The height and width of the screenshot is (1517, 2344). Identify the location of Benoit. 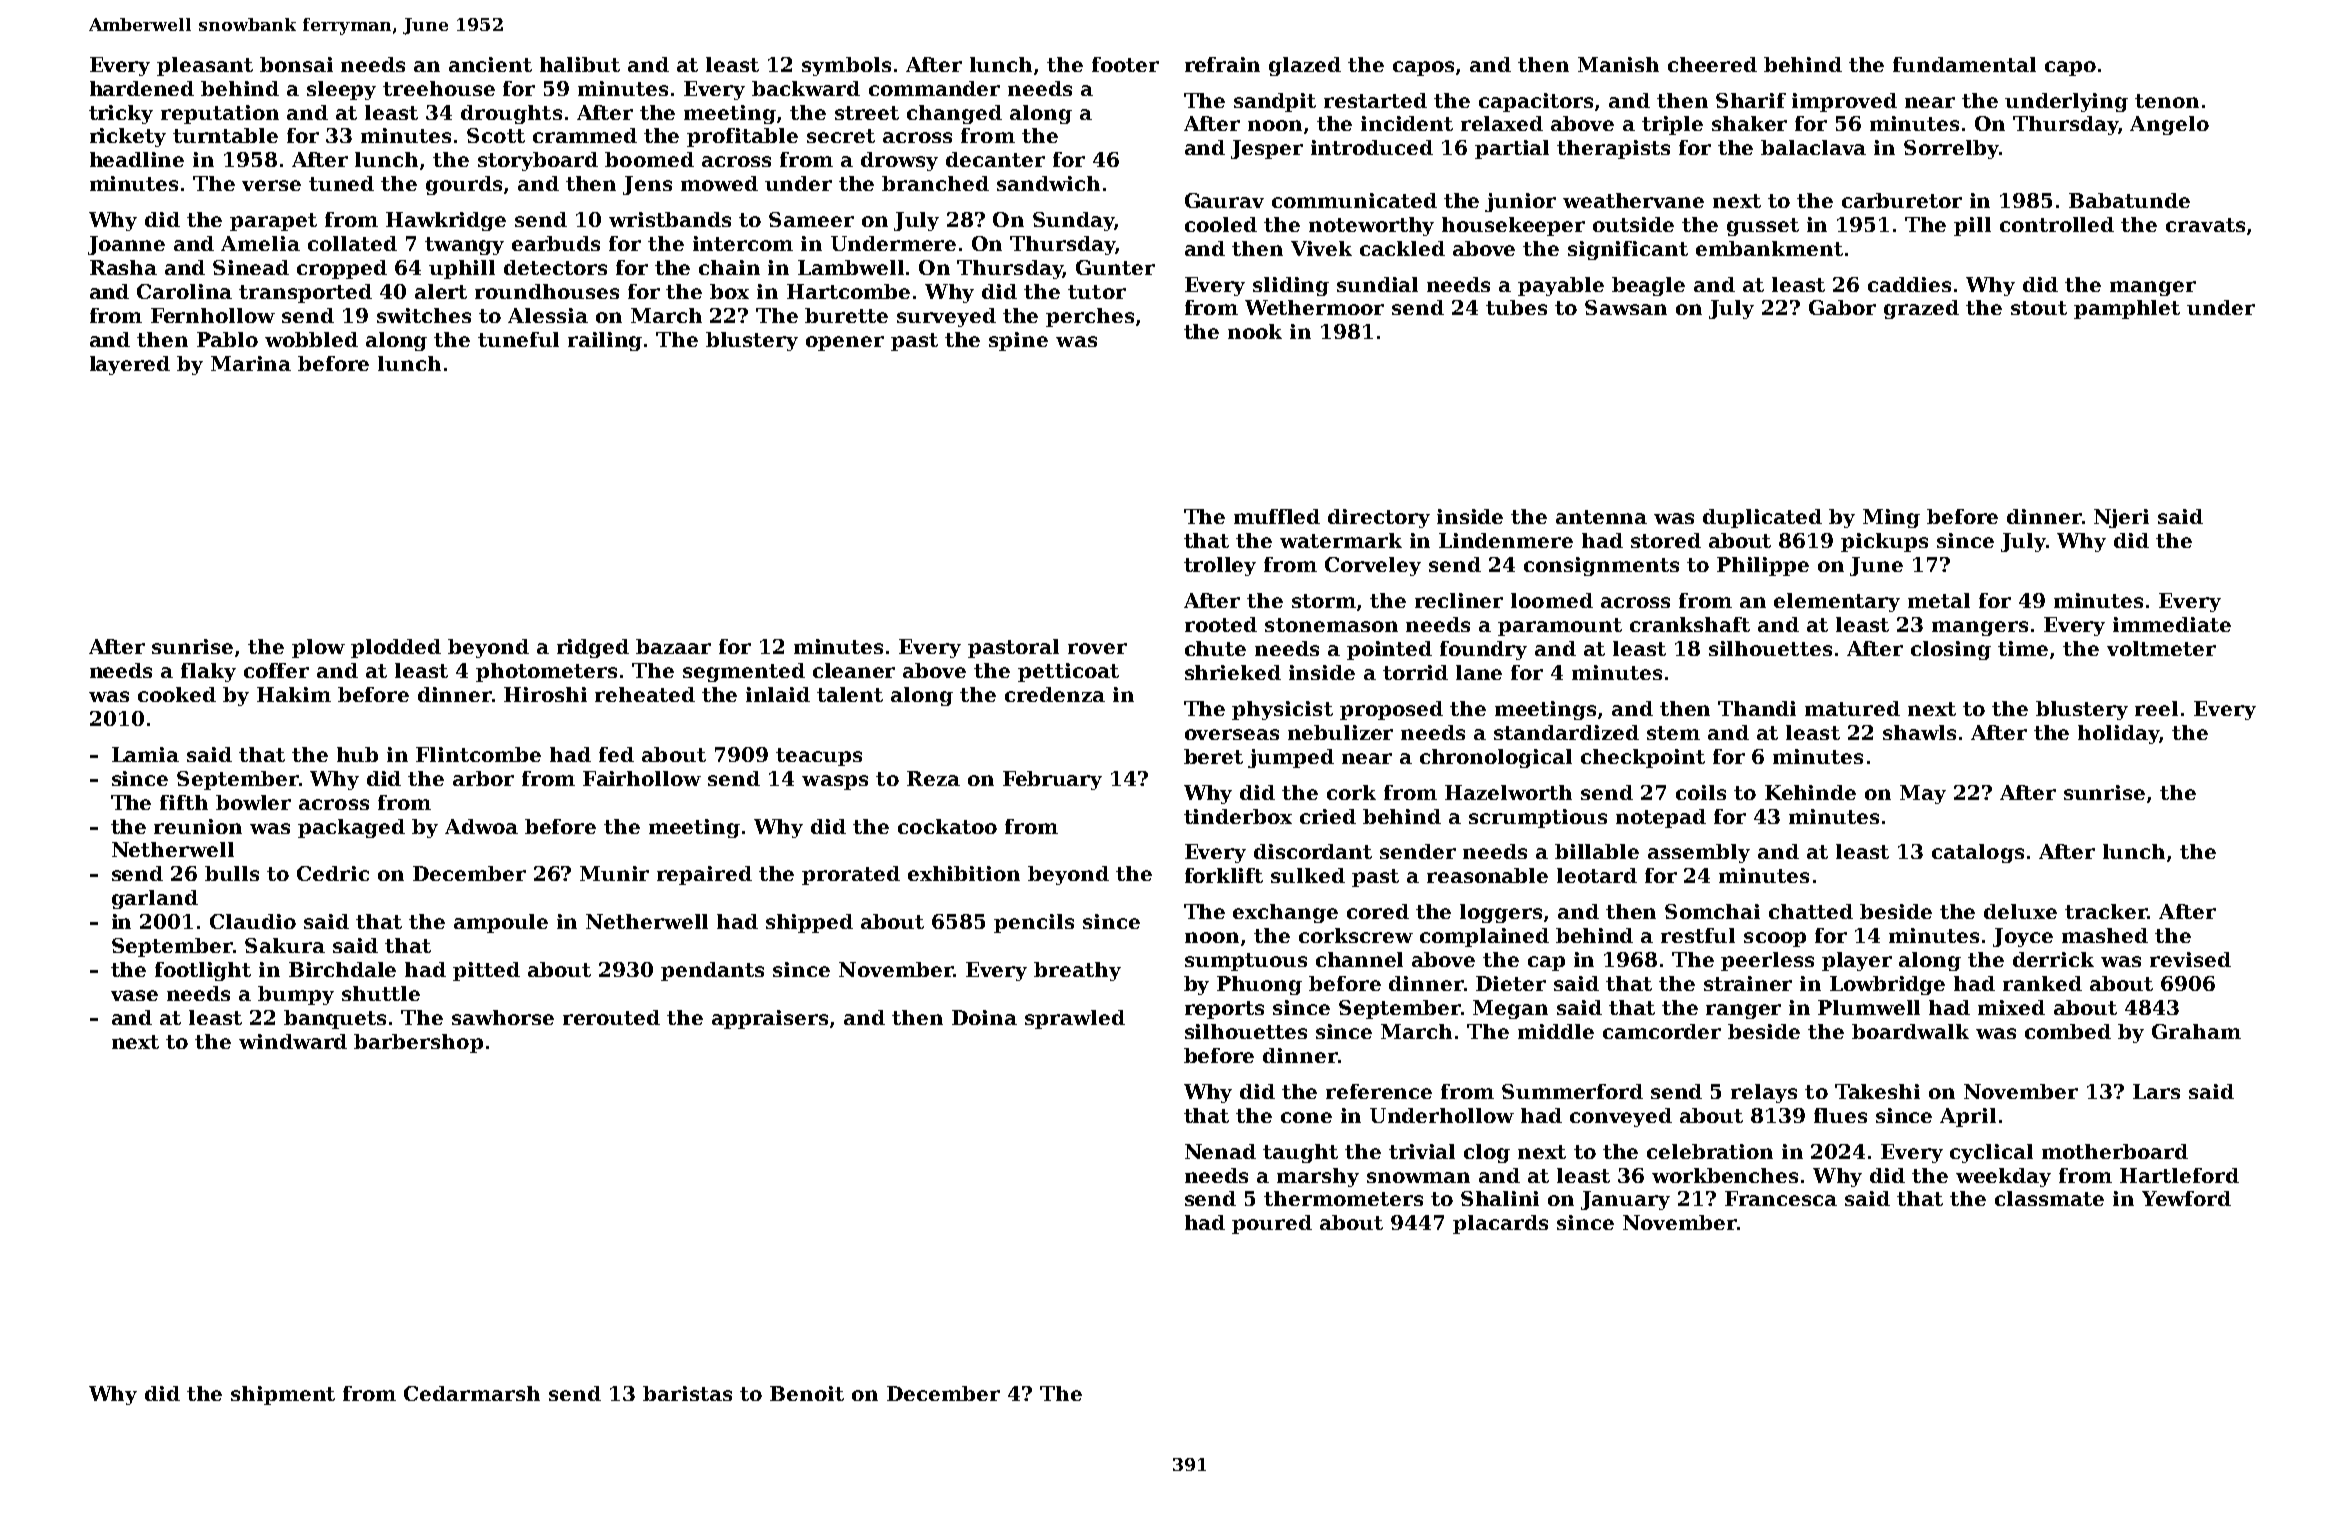
(807, 1393).
